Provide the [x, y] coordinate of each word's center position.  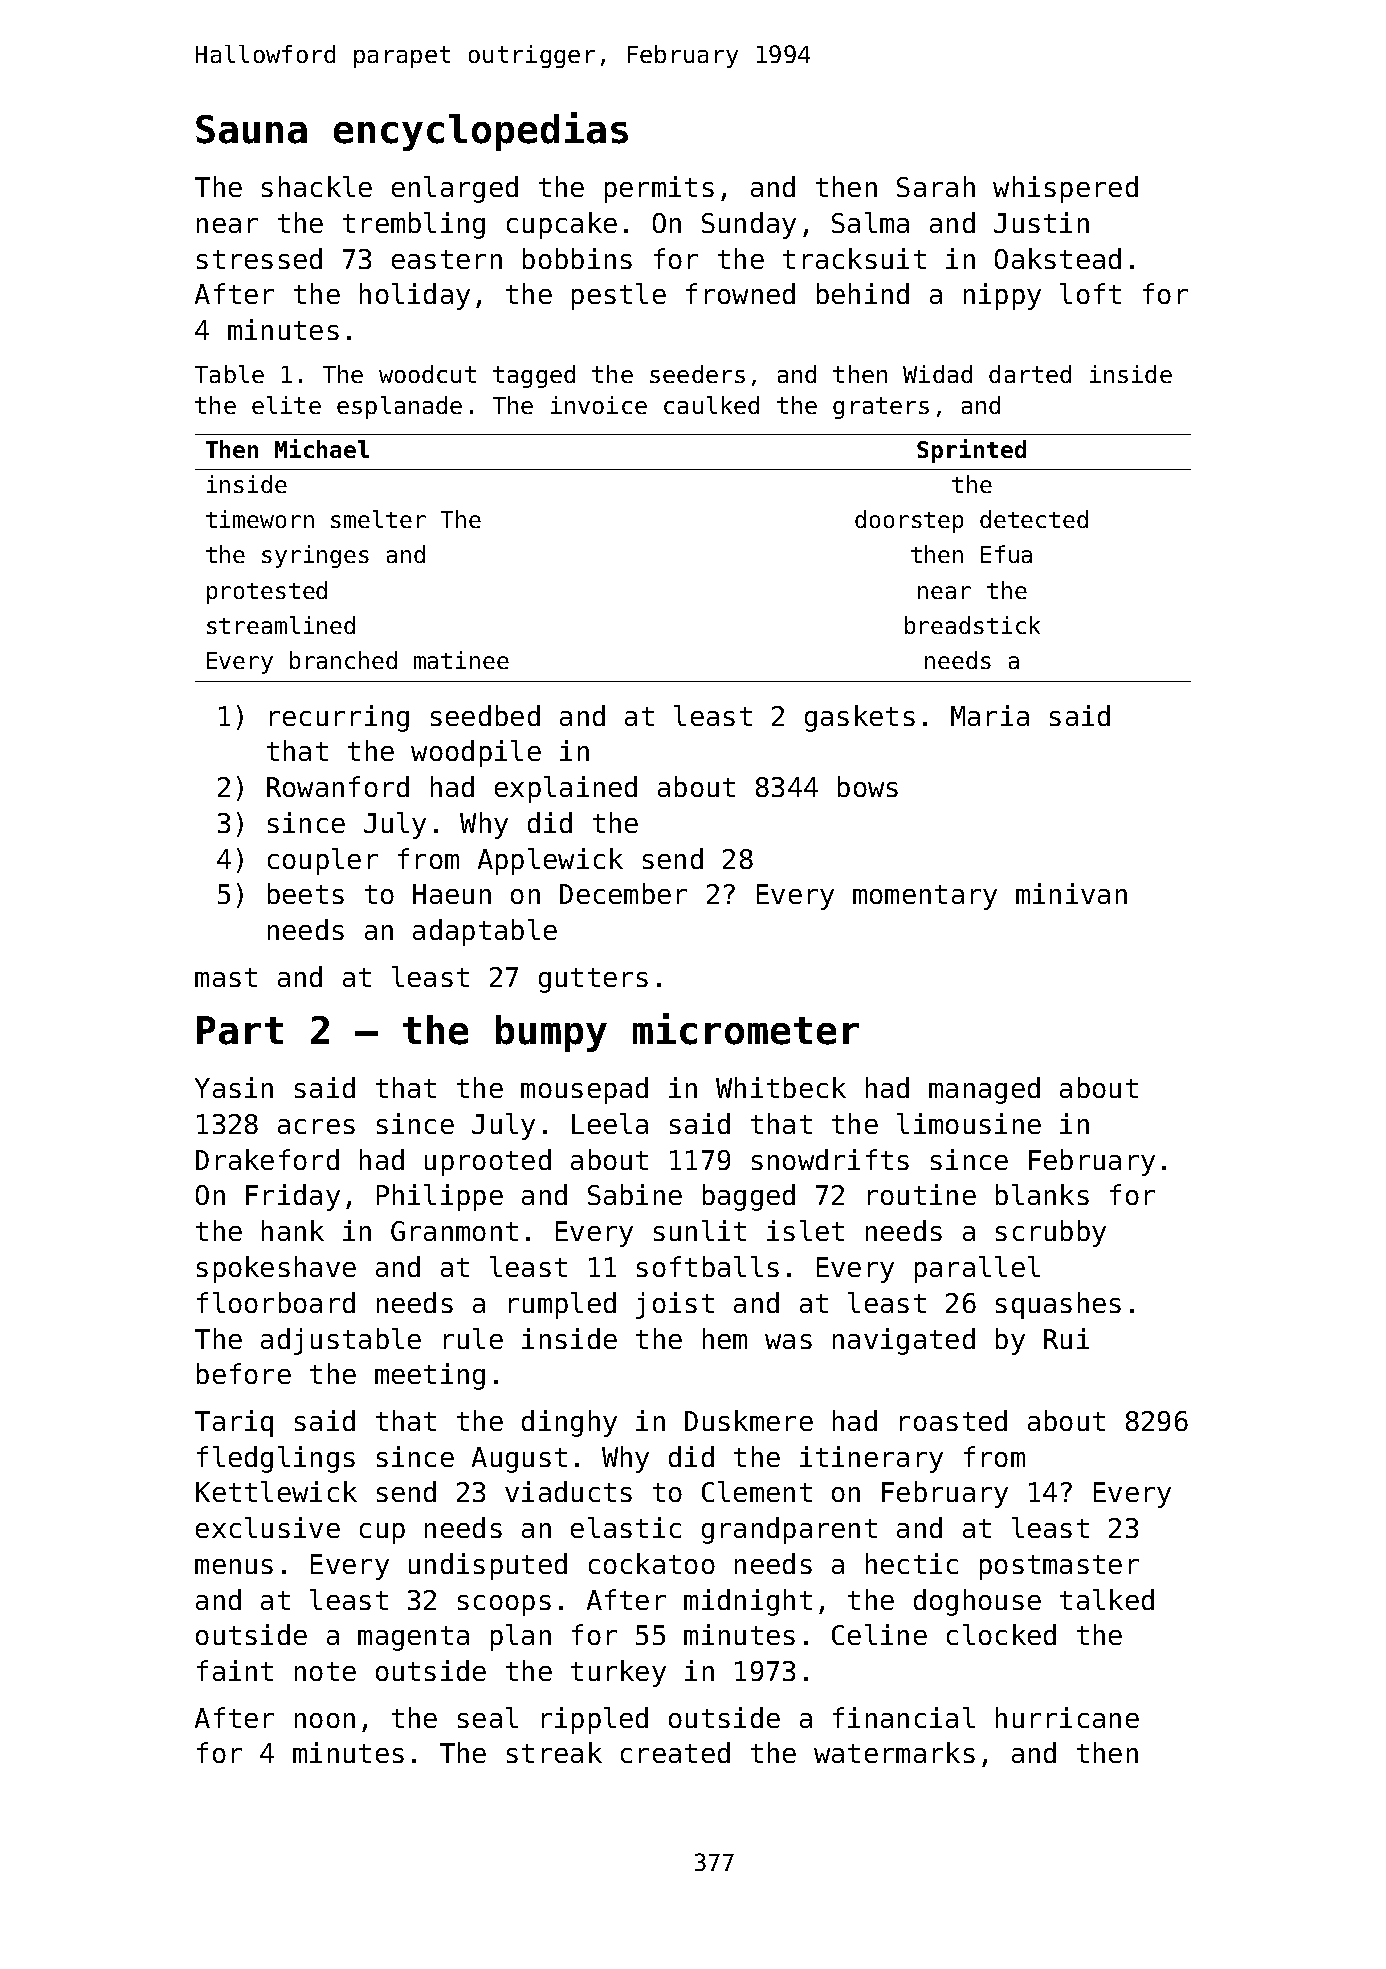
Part [240, 1030]
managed [984, 1090]
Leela [610, 1123]
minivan [1071, 893]
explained [566, 789]
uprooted [488, 1162]
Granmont [454, 1231]
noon [325, 1720]
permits [659, 189]
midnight [748, 1602]
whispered [1065, 189]
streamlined [281, 625]
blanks [1042, 1194]
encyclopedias [481, 131]
